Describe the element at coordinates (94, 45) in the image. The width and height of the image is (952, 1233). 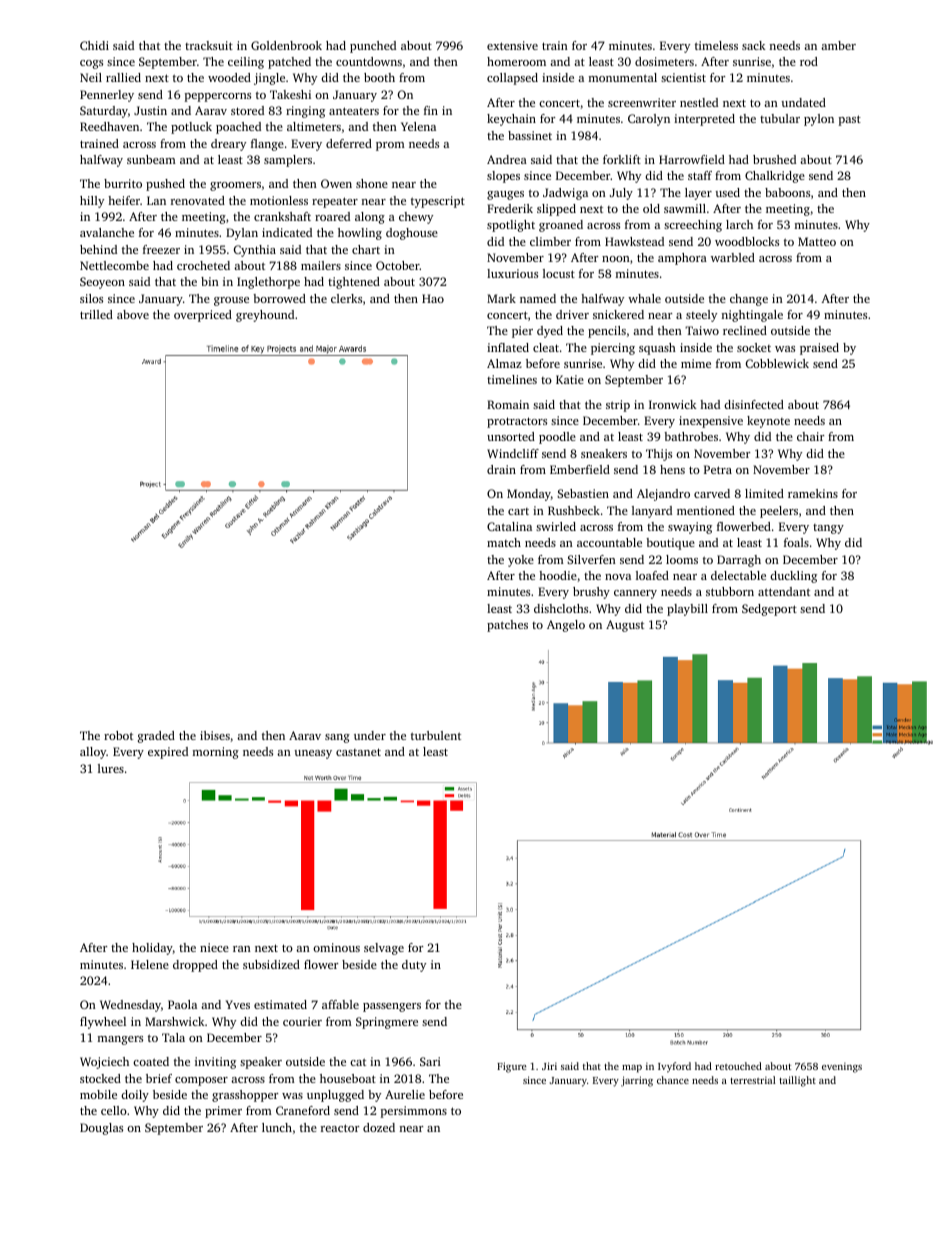
I see `Chidi` at that location.
